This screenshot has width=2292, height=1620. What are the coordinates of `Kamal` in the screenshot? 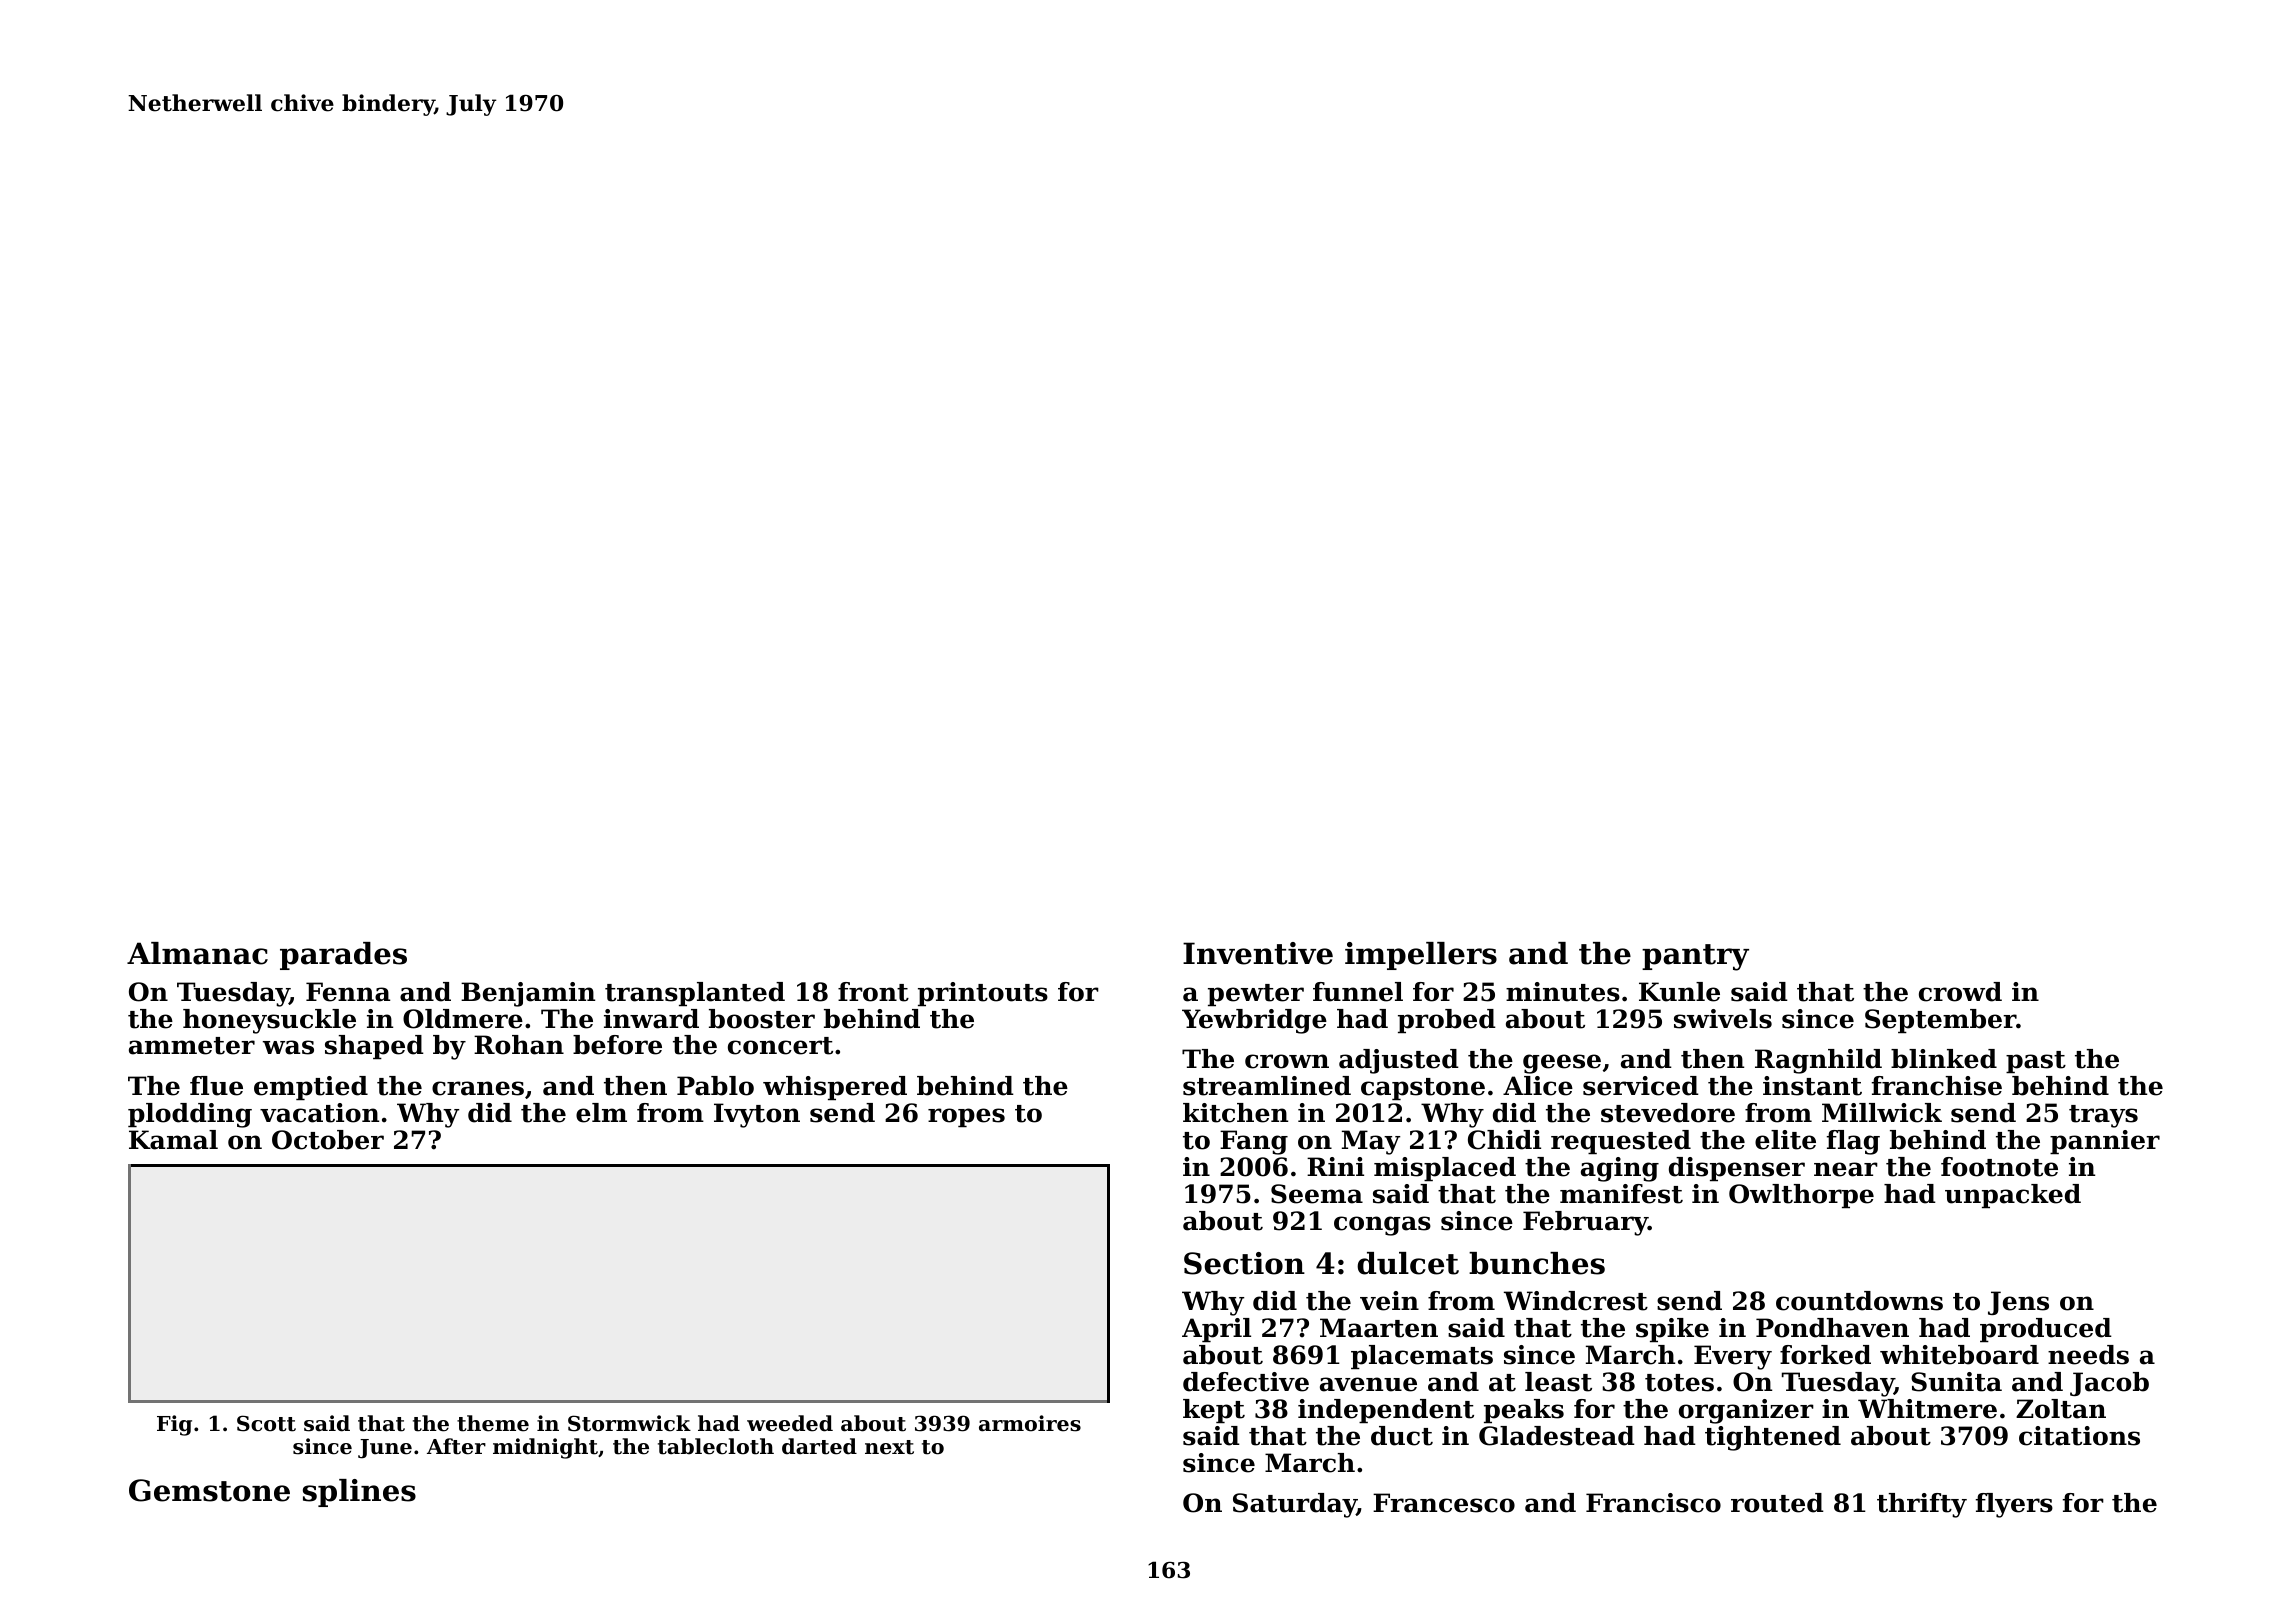 It's located at (173, 1140).
